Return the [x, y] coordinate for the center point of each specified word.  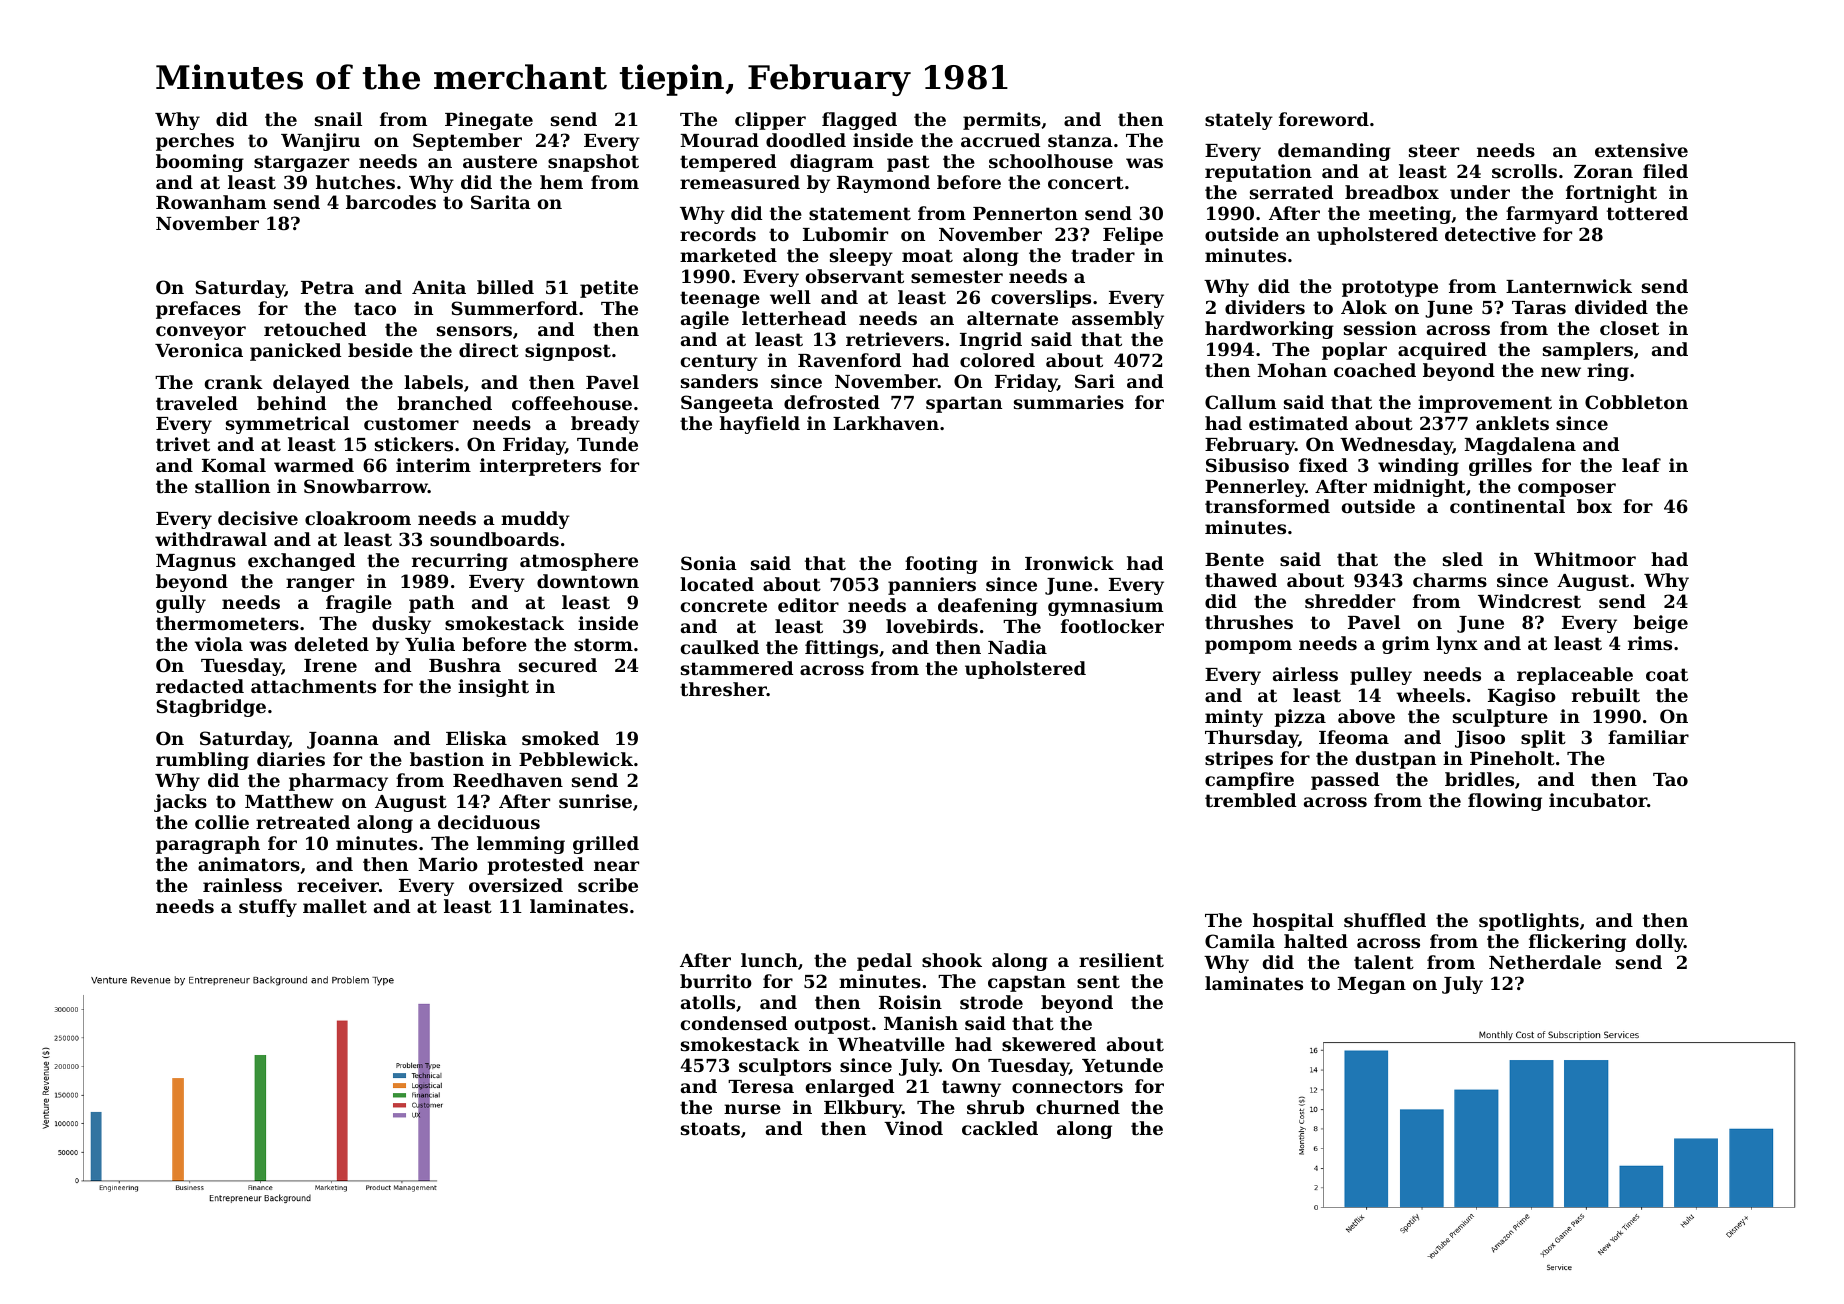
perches [195, 142]
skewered [1049, 1044]
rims [1650, 643]
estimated [1298, 423]
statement [860, 213]
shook [952, 960]
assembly [1118, 320]
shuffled [1385, 920]
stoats [710, 1128]
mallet [335, 906]
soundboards [494, 539]
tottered [1647, 213]
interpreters [540, 467]
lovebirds [932, 626]
